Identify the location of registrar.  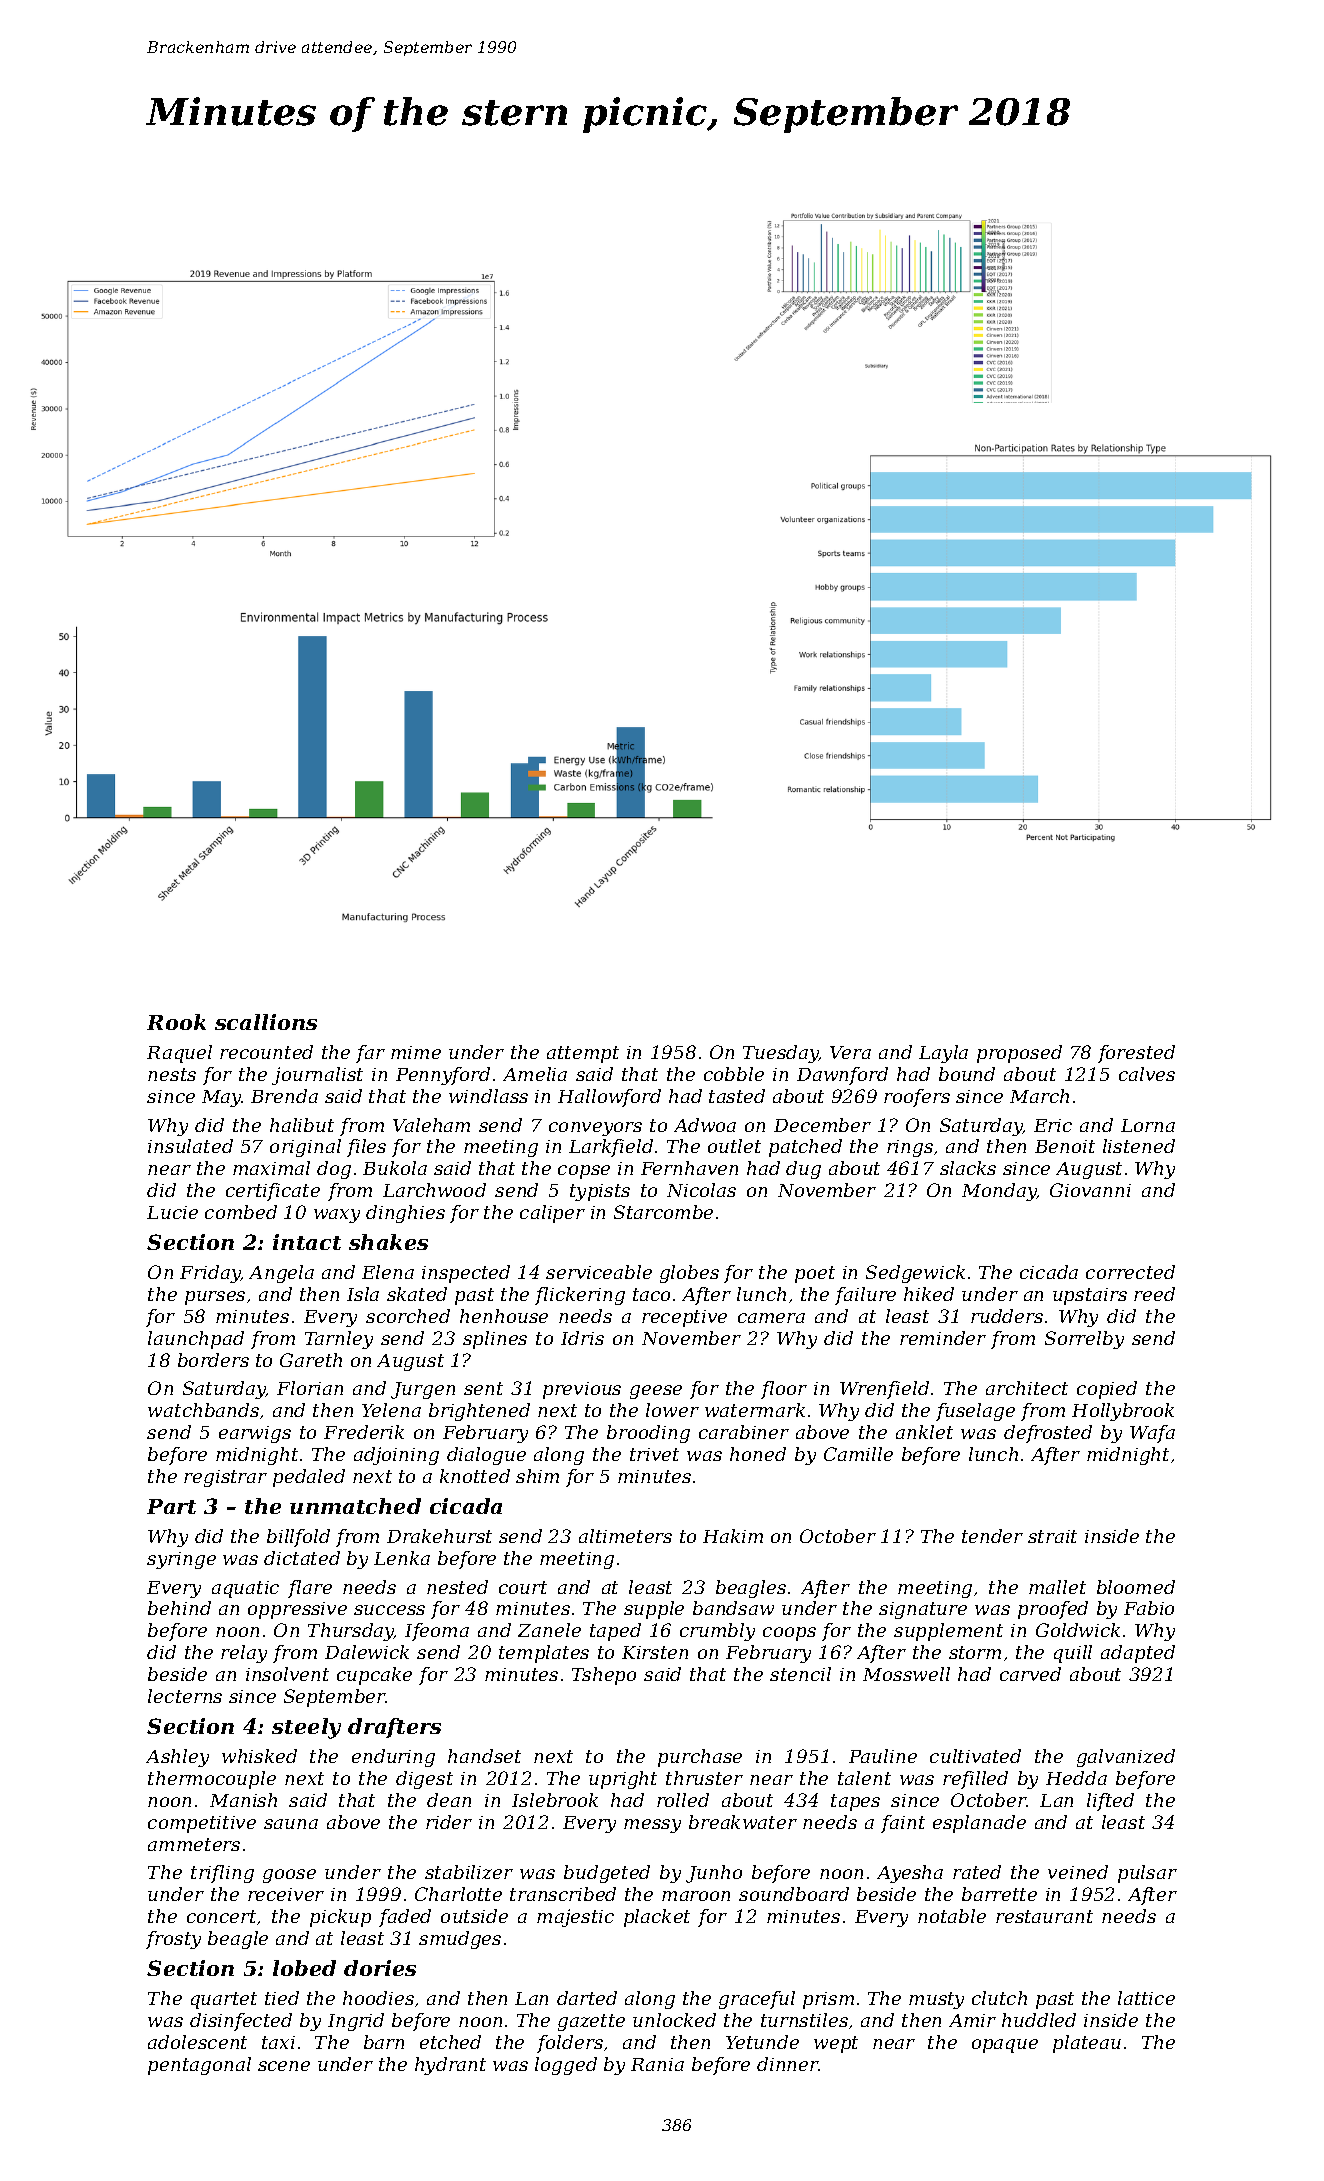
(225, 1478).
